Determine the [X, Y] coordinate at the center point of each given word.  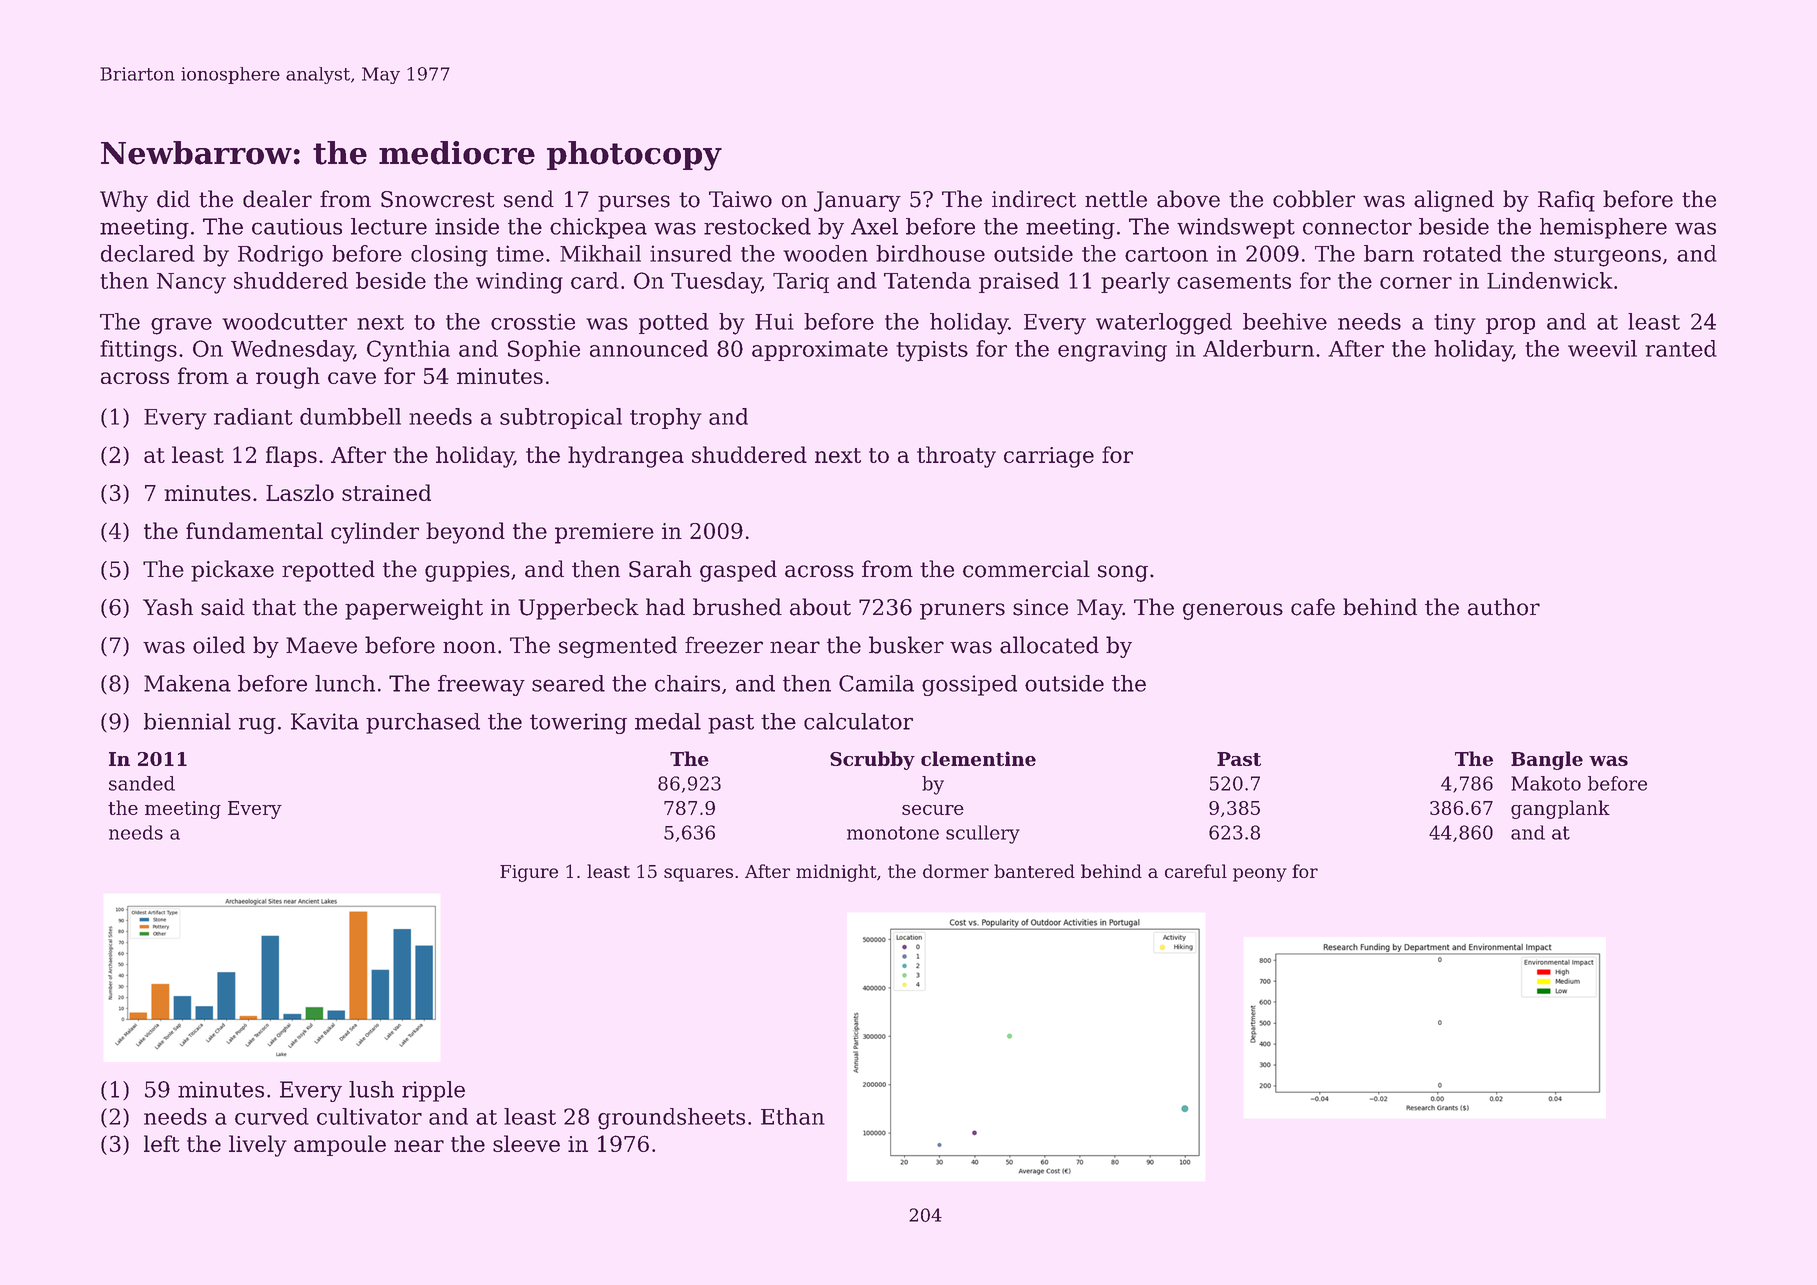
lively [258, 1146]
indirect [1034, 199]
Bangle [1547, 760]
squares [698, 875]
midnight [836, 873]
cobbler [1314, 199]
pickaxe [232, 571]
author [1504, 607]
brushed [737, 607]
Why [124, 201]
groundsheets [671, 1119]
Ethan [793, 1116]
